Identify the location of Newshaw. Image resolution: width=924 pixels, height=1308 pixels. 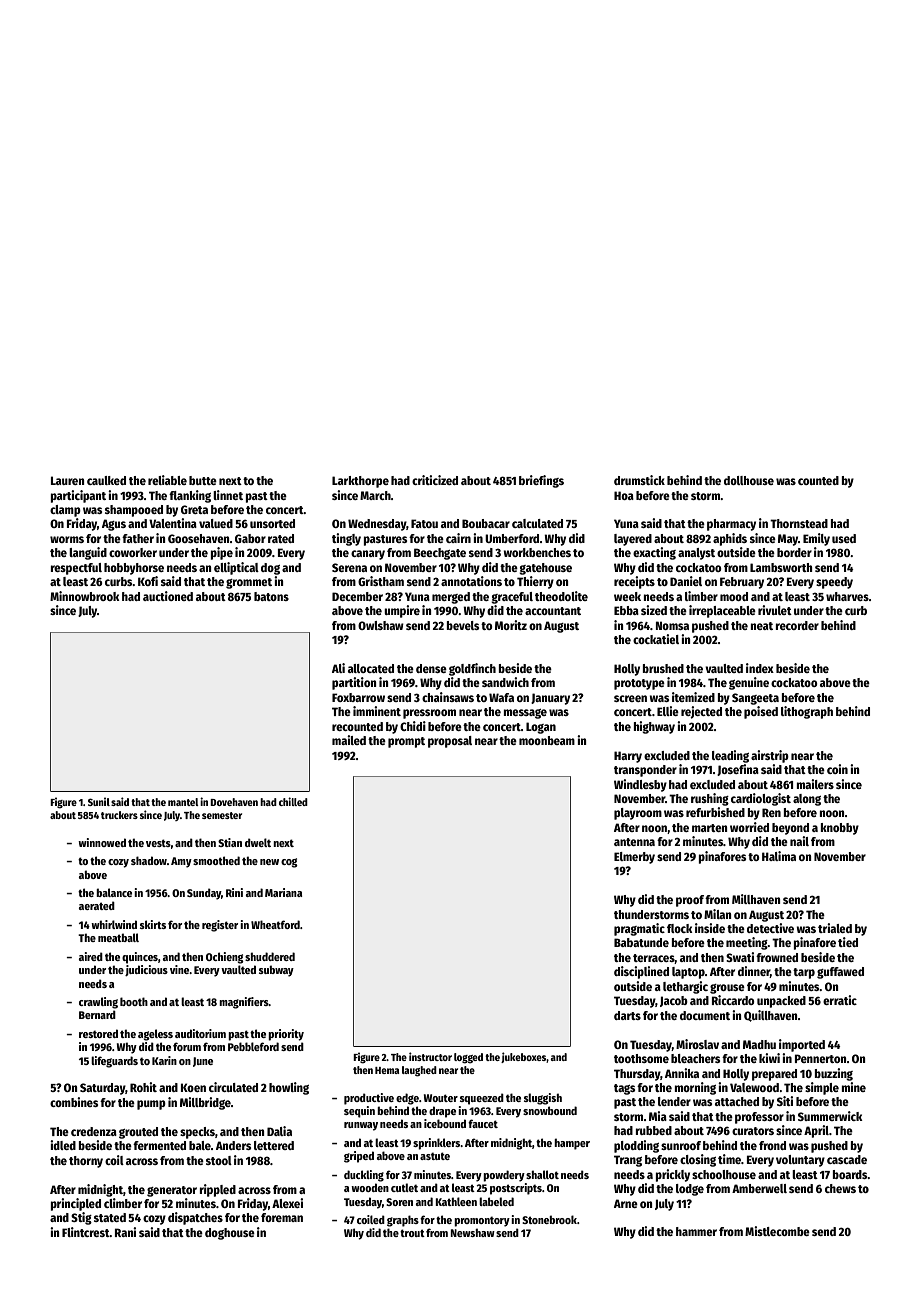
(472, 1232).
